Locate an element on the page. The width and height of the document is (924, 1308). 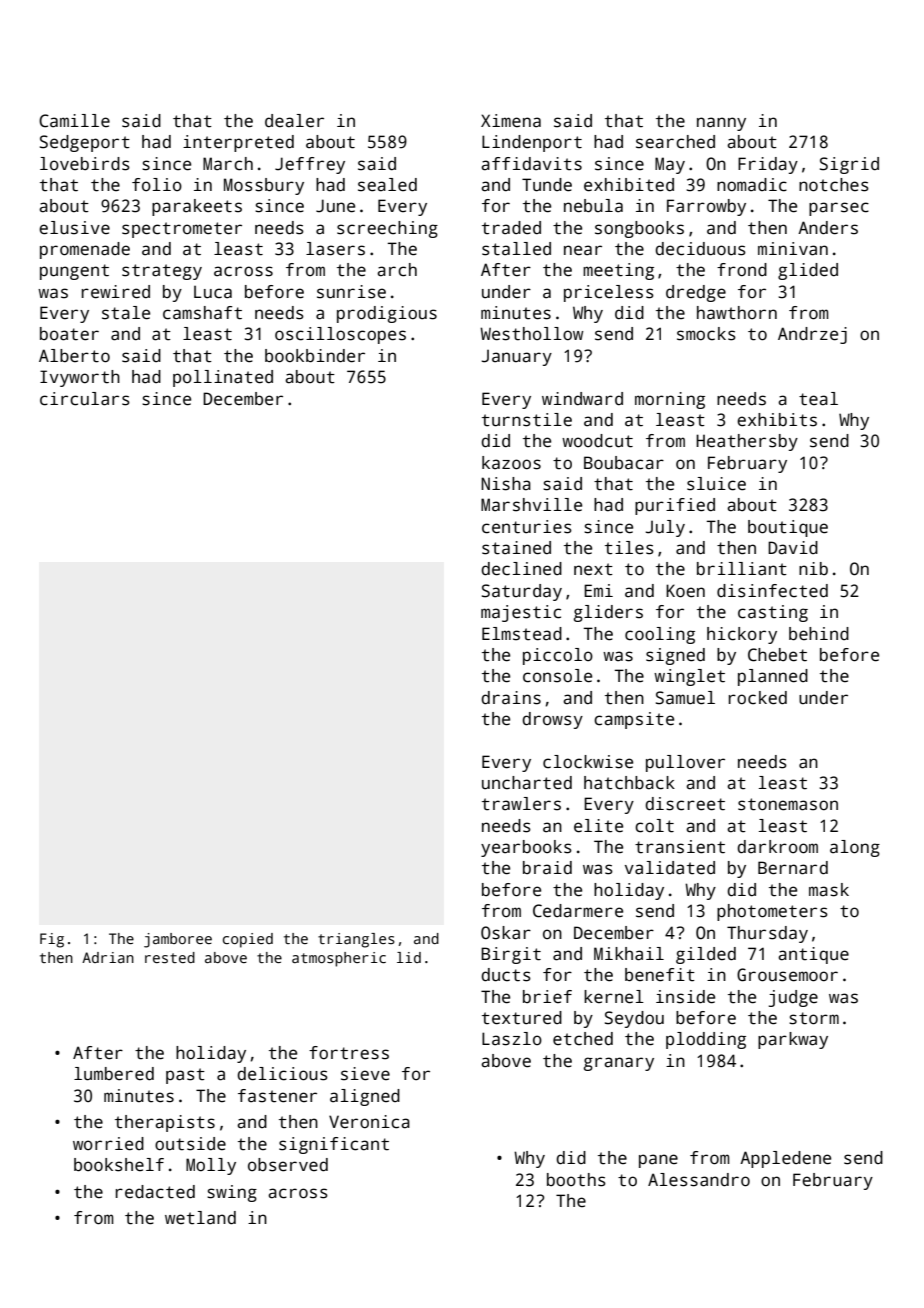
sunrise is located at coordinates (351, 292).
